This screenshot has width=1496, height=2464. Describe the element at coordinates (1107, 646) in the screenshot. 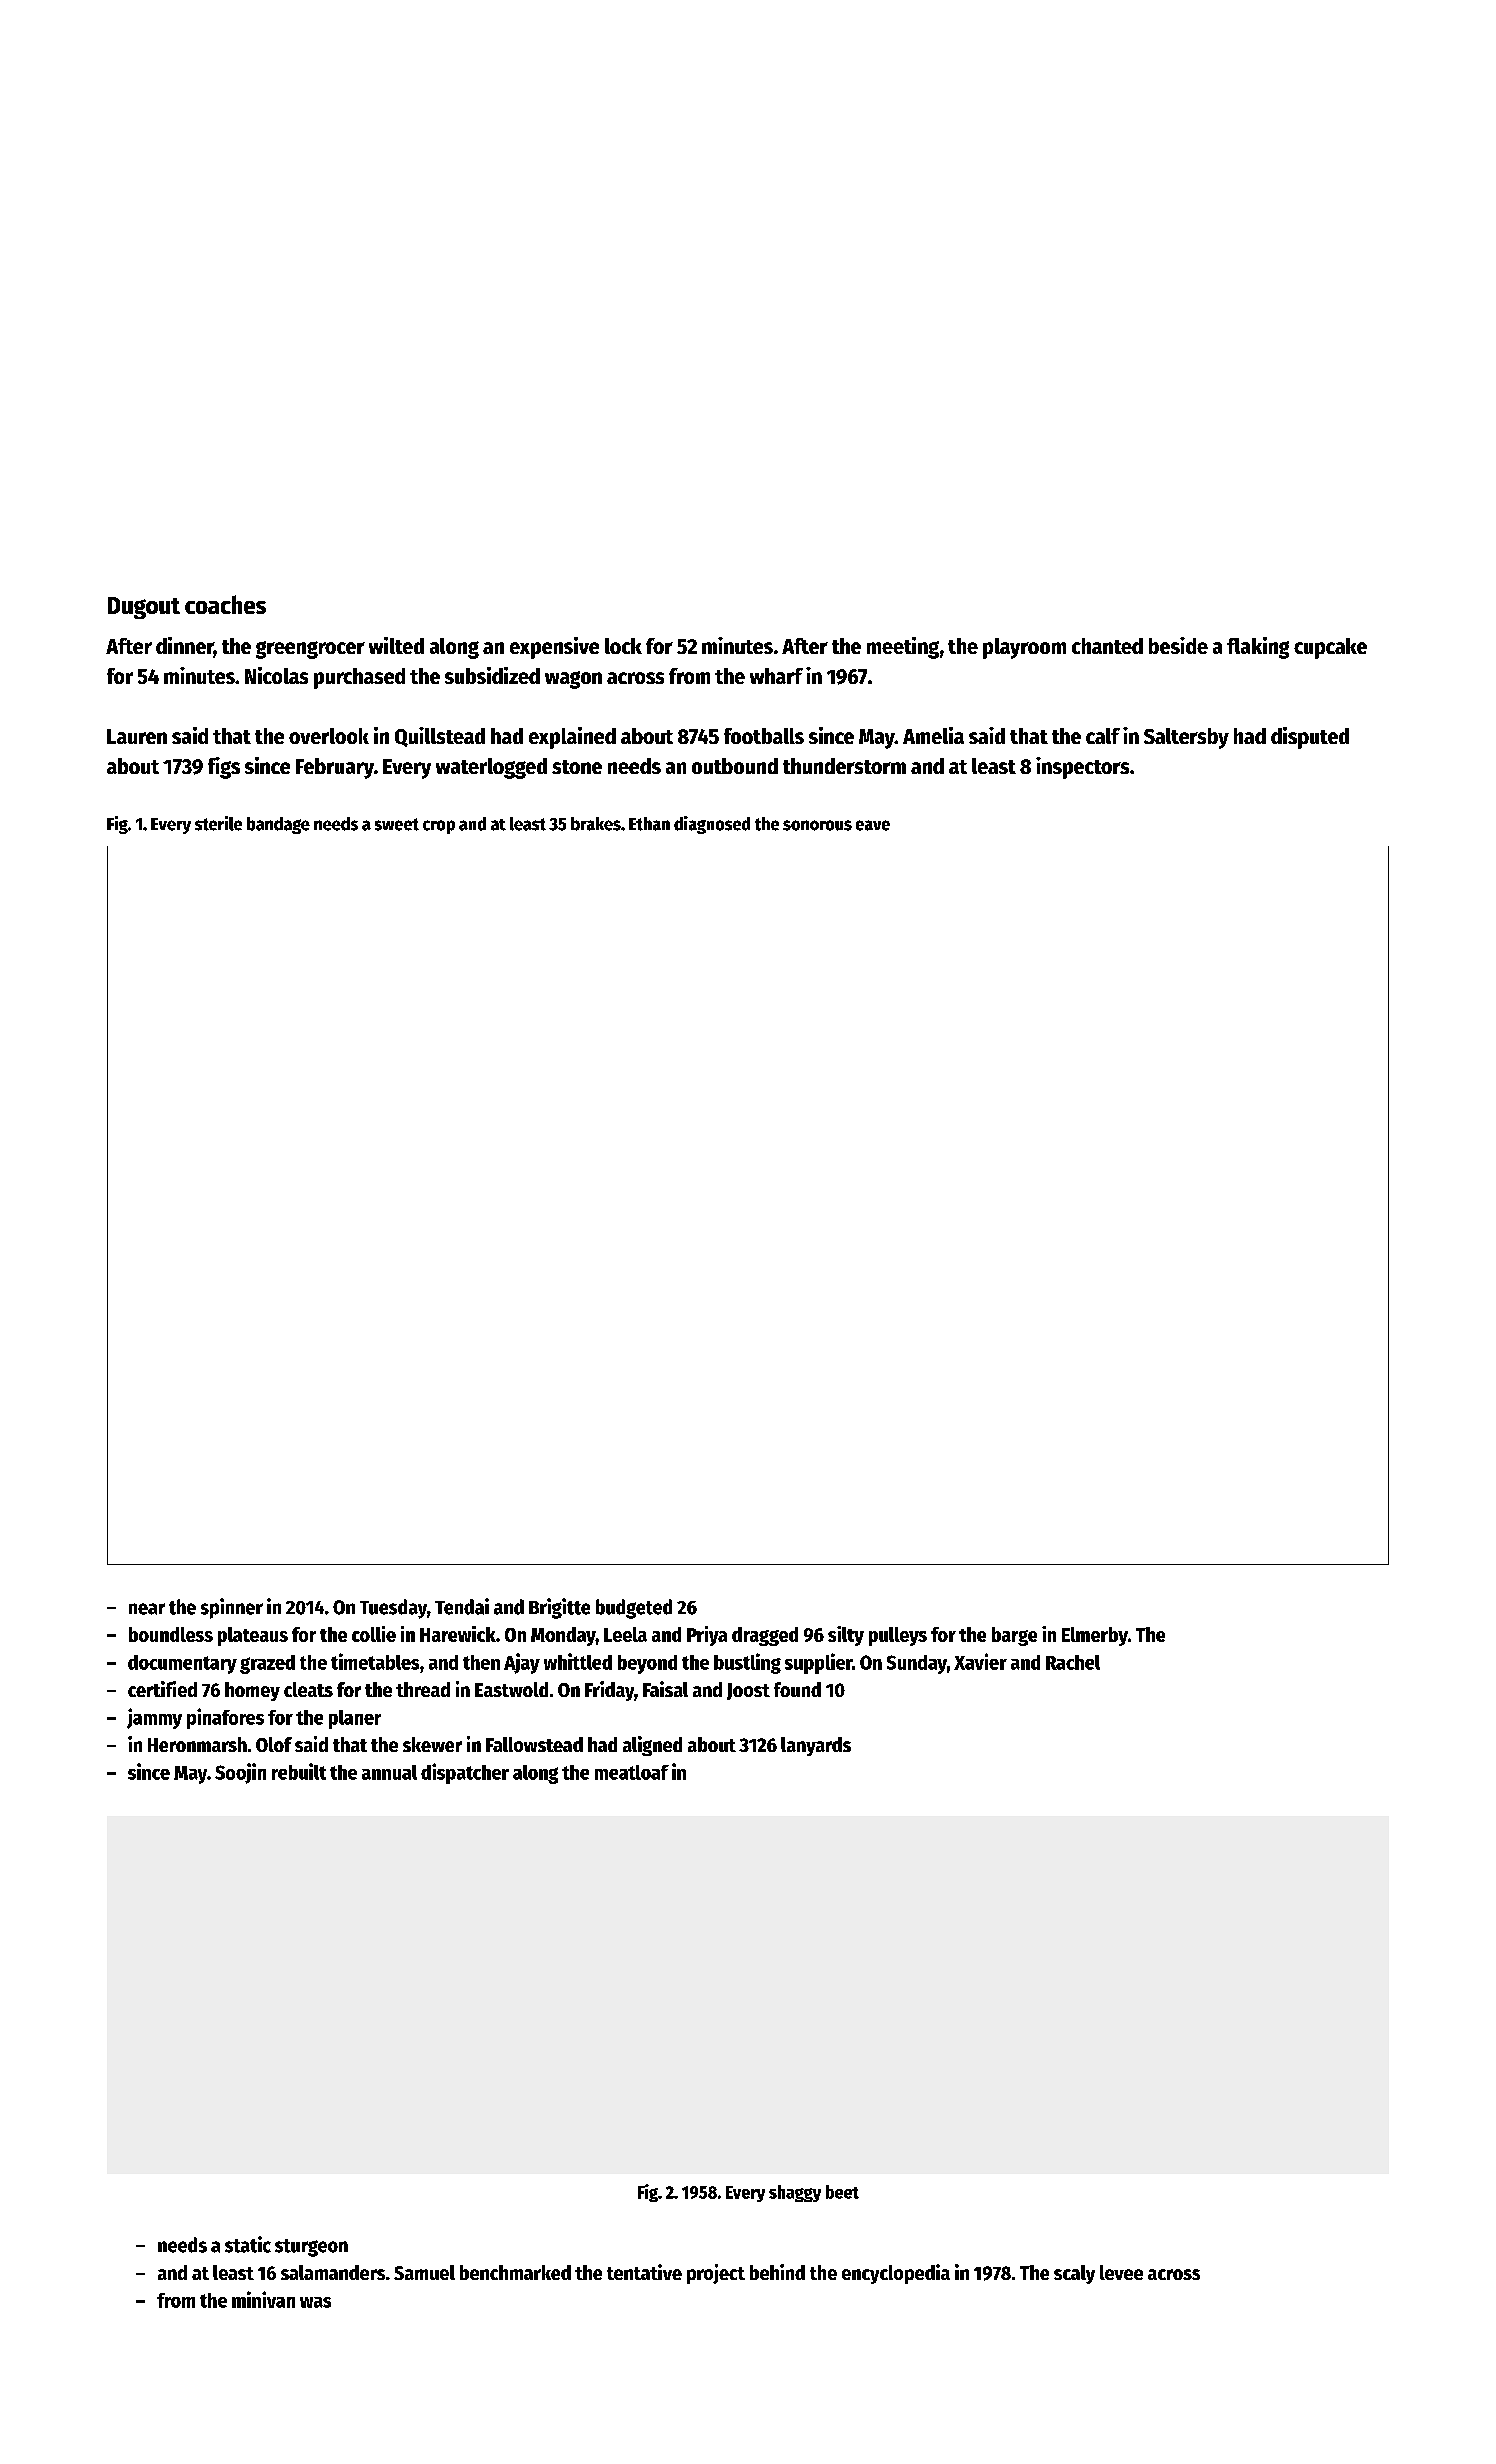

I see `chanted` at that location.
